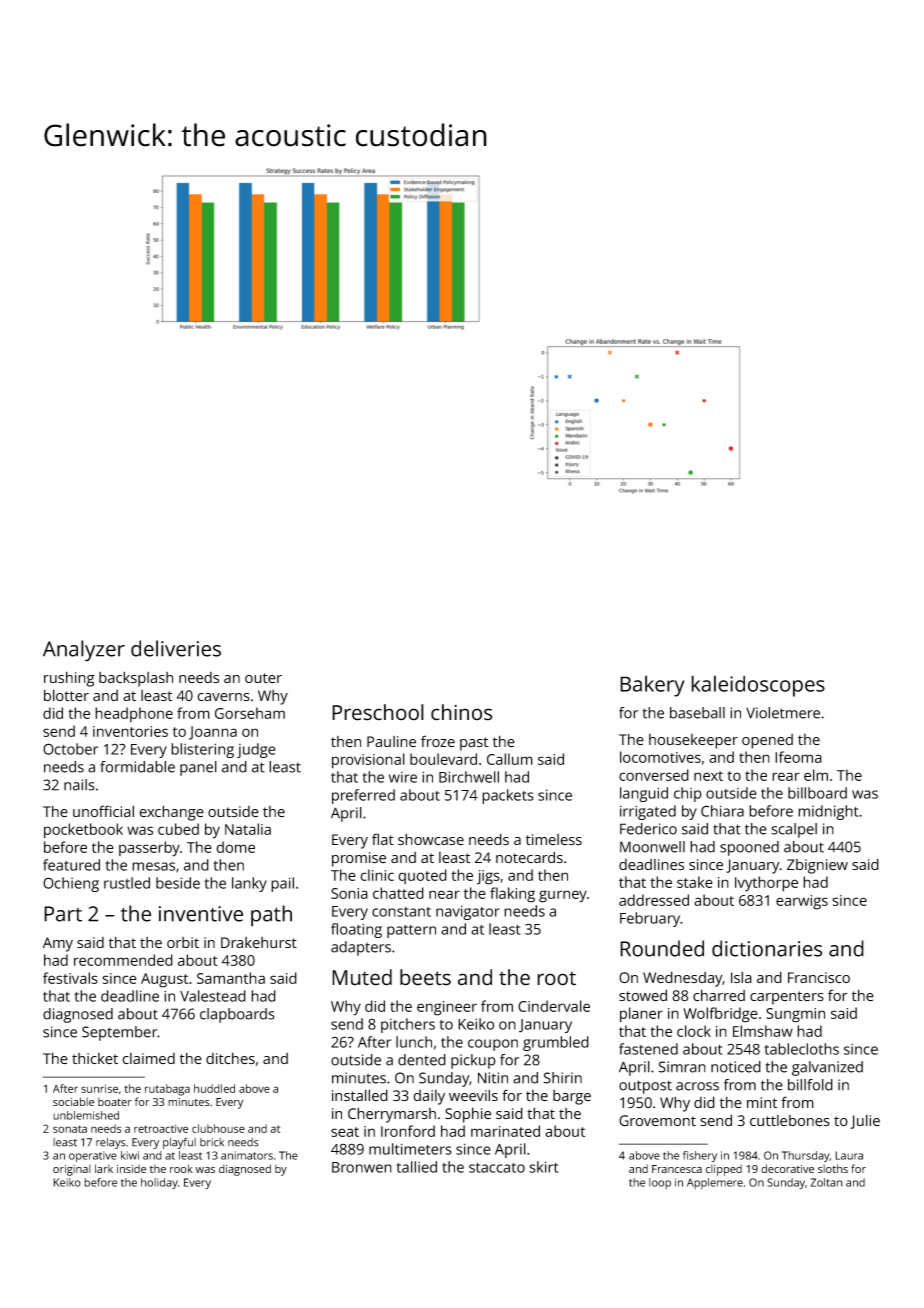 The height and width of the image is (1308, 924). Describe the element at coordinates (749, 848) in the image. I see `spooned` at that location.
